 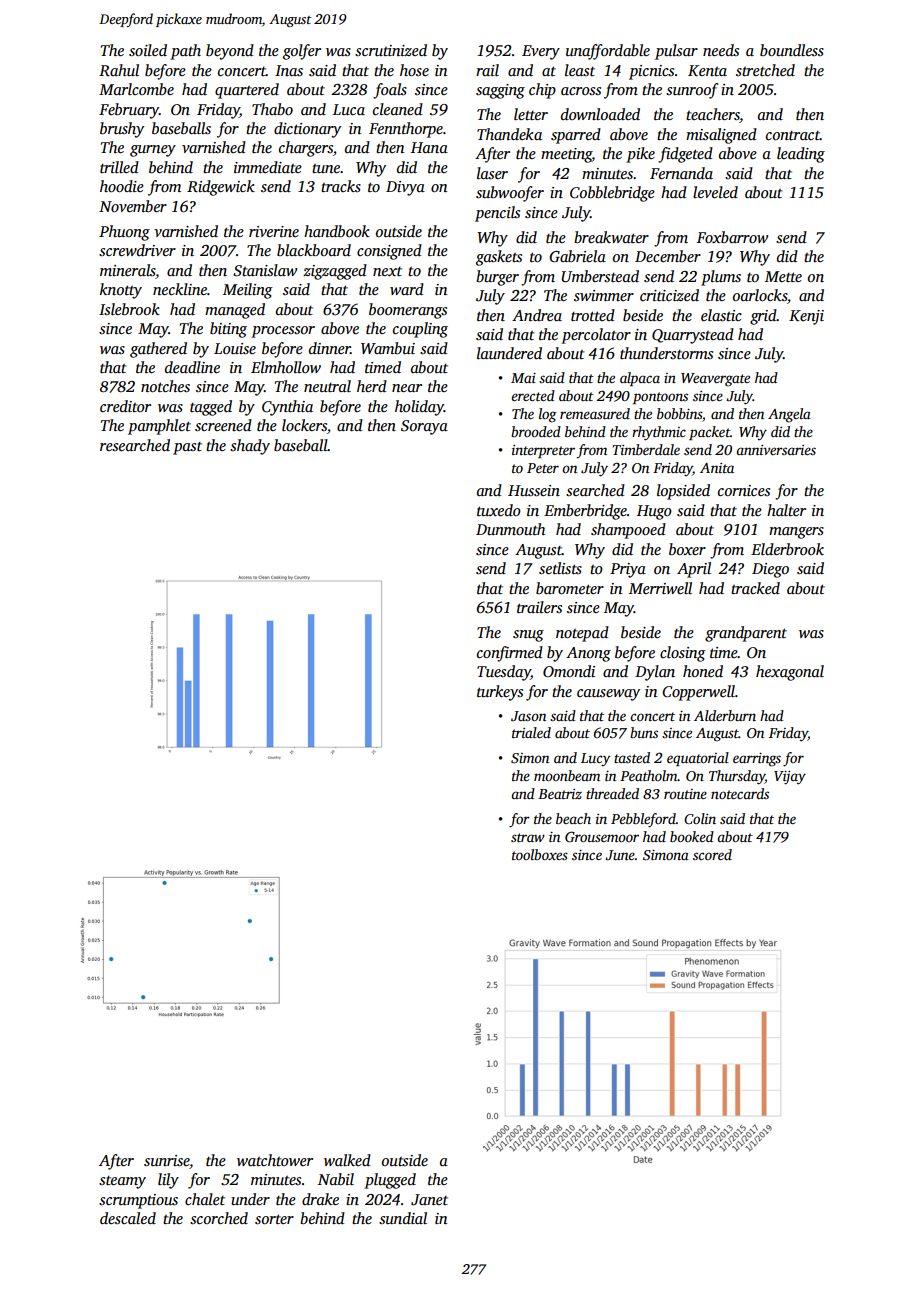 I want to click on earrings, so click(x=757, y=760).
